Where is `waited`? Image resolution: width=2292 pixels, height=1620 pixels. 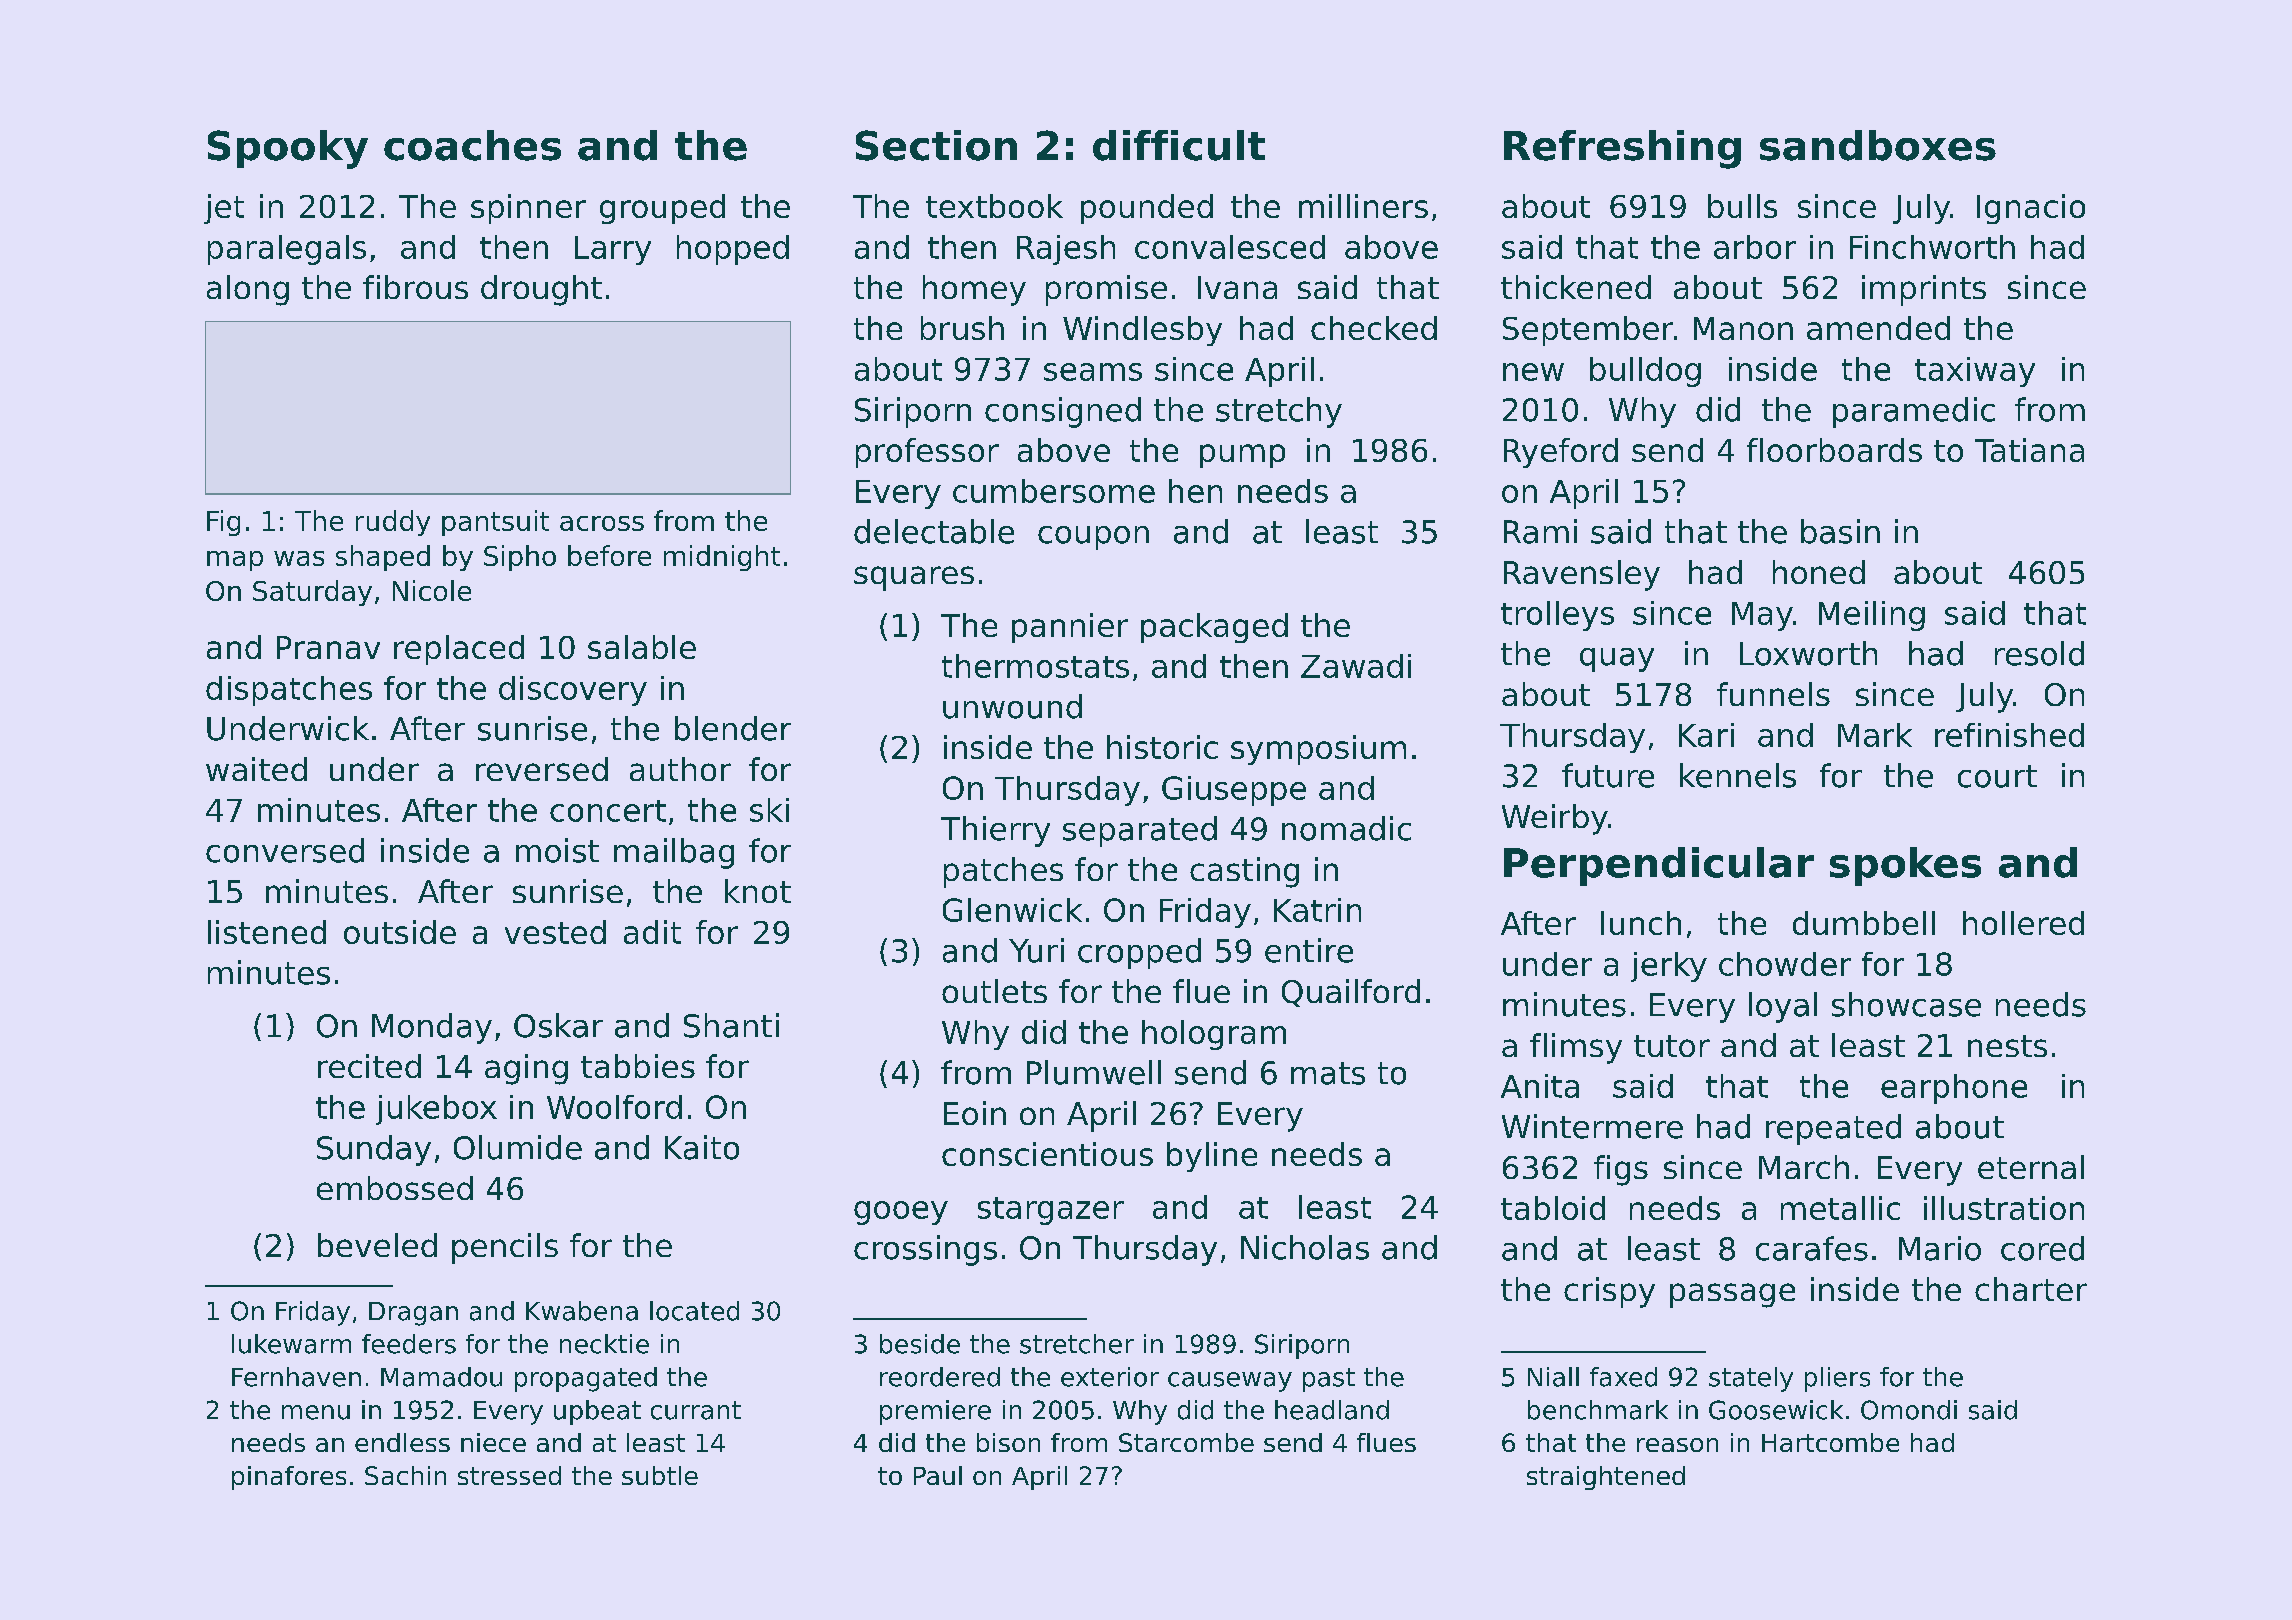 waited is located at coordinates (256, 769).
